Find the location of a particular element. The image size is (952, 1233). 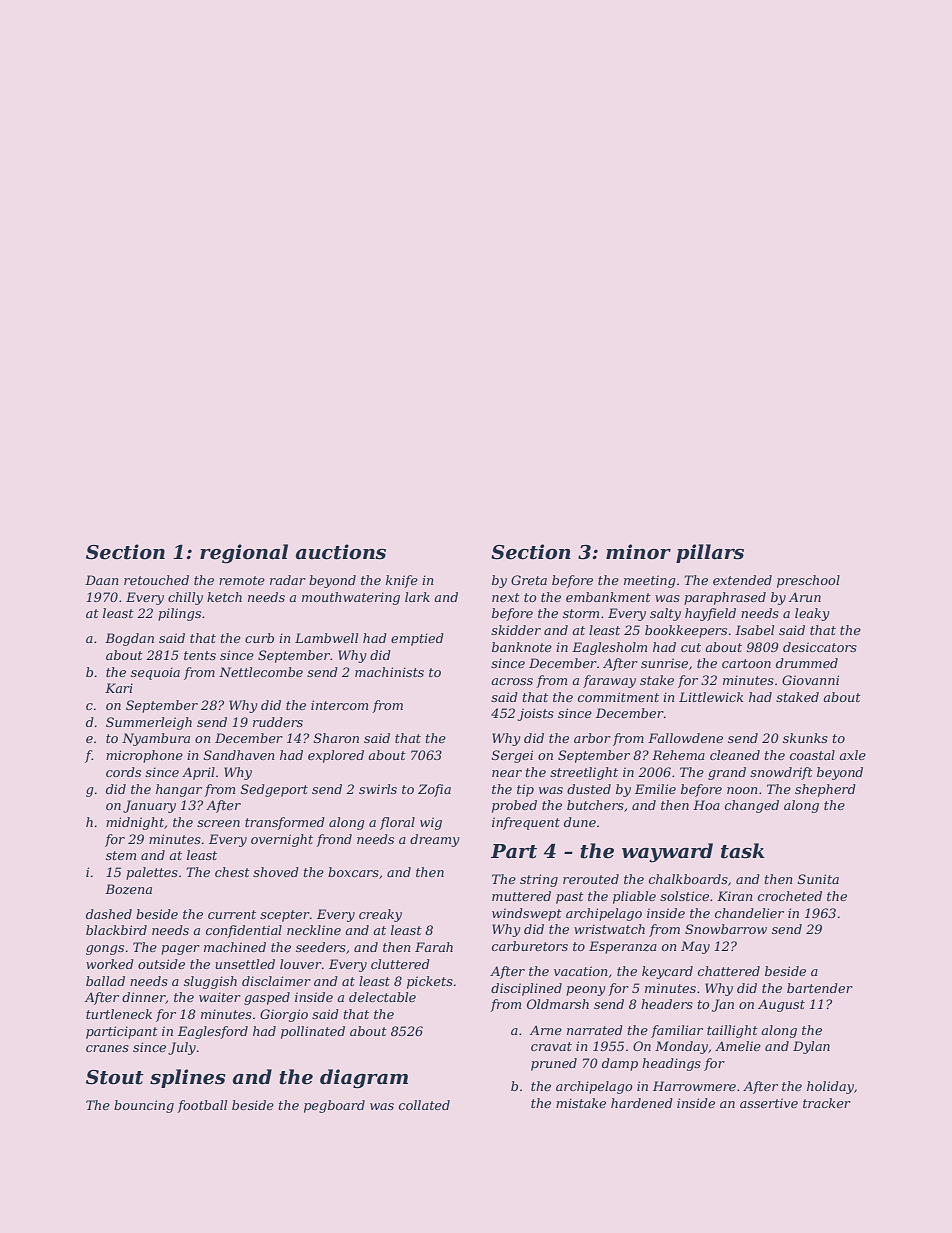

regional is located at coordinates (244, 554).
